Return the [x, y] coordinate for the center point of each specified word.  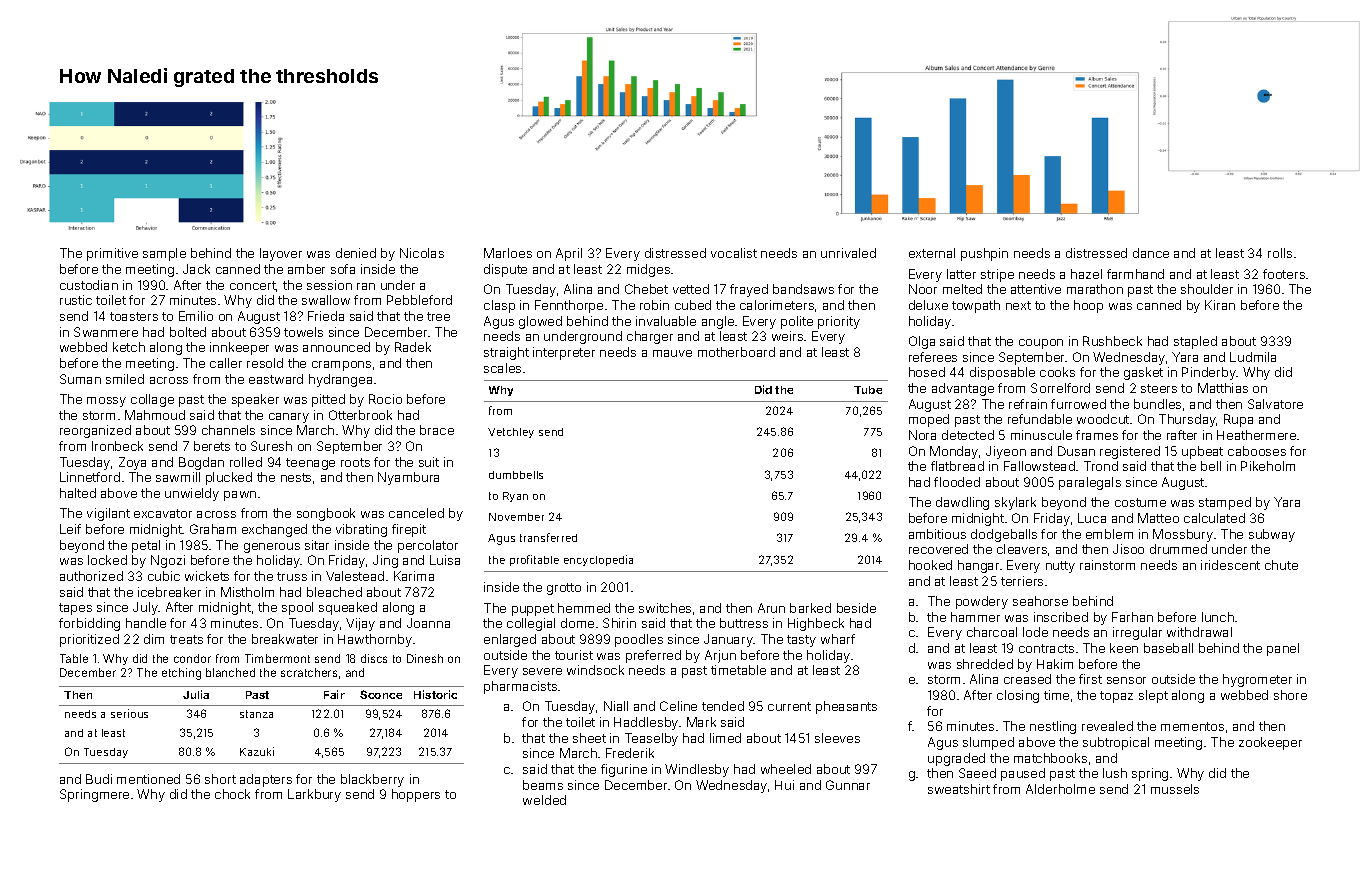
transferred [548, 537]
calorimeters [777, 305]
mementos [1192, 726]
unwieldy [192, 494]
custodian [89, 285]
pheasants [846, 707]
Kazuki [257, 751]
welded [544, 800]
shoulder [1207, 289]
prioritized [89, 640]
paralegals [1090, 483]
